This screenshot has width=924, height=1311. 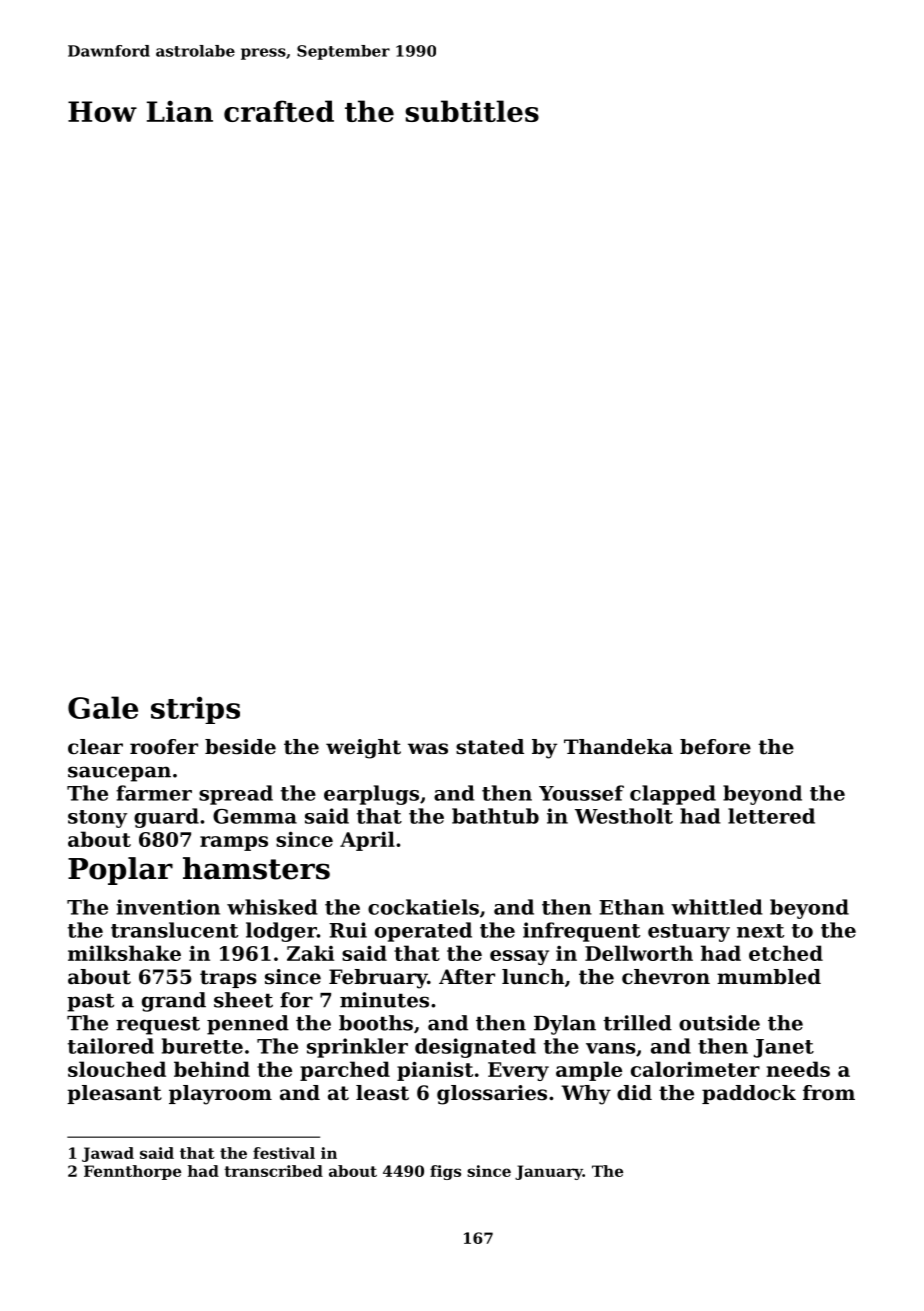 What do you see at coordinates (695, 1069) in the screenshot?
I see `calorimeter` at bounding box center [695, 1069].
